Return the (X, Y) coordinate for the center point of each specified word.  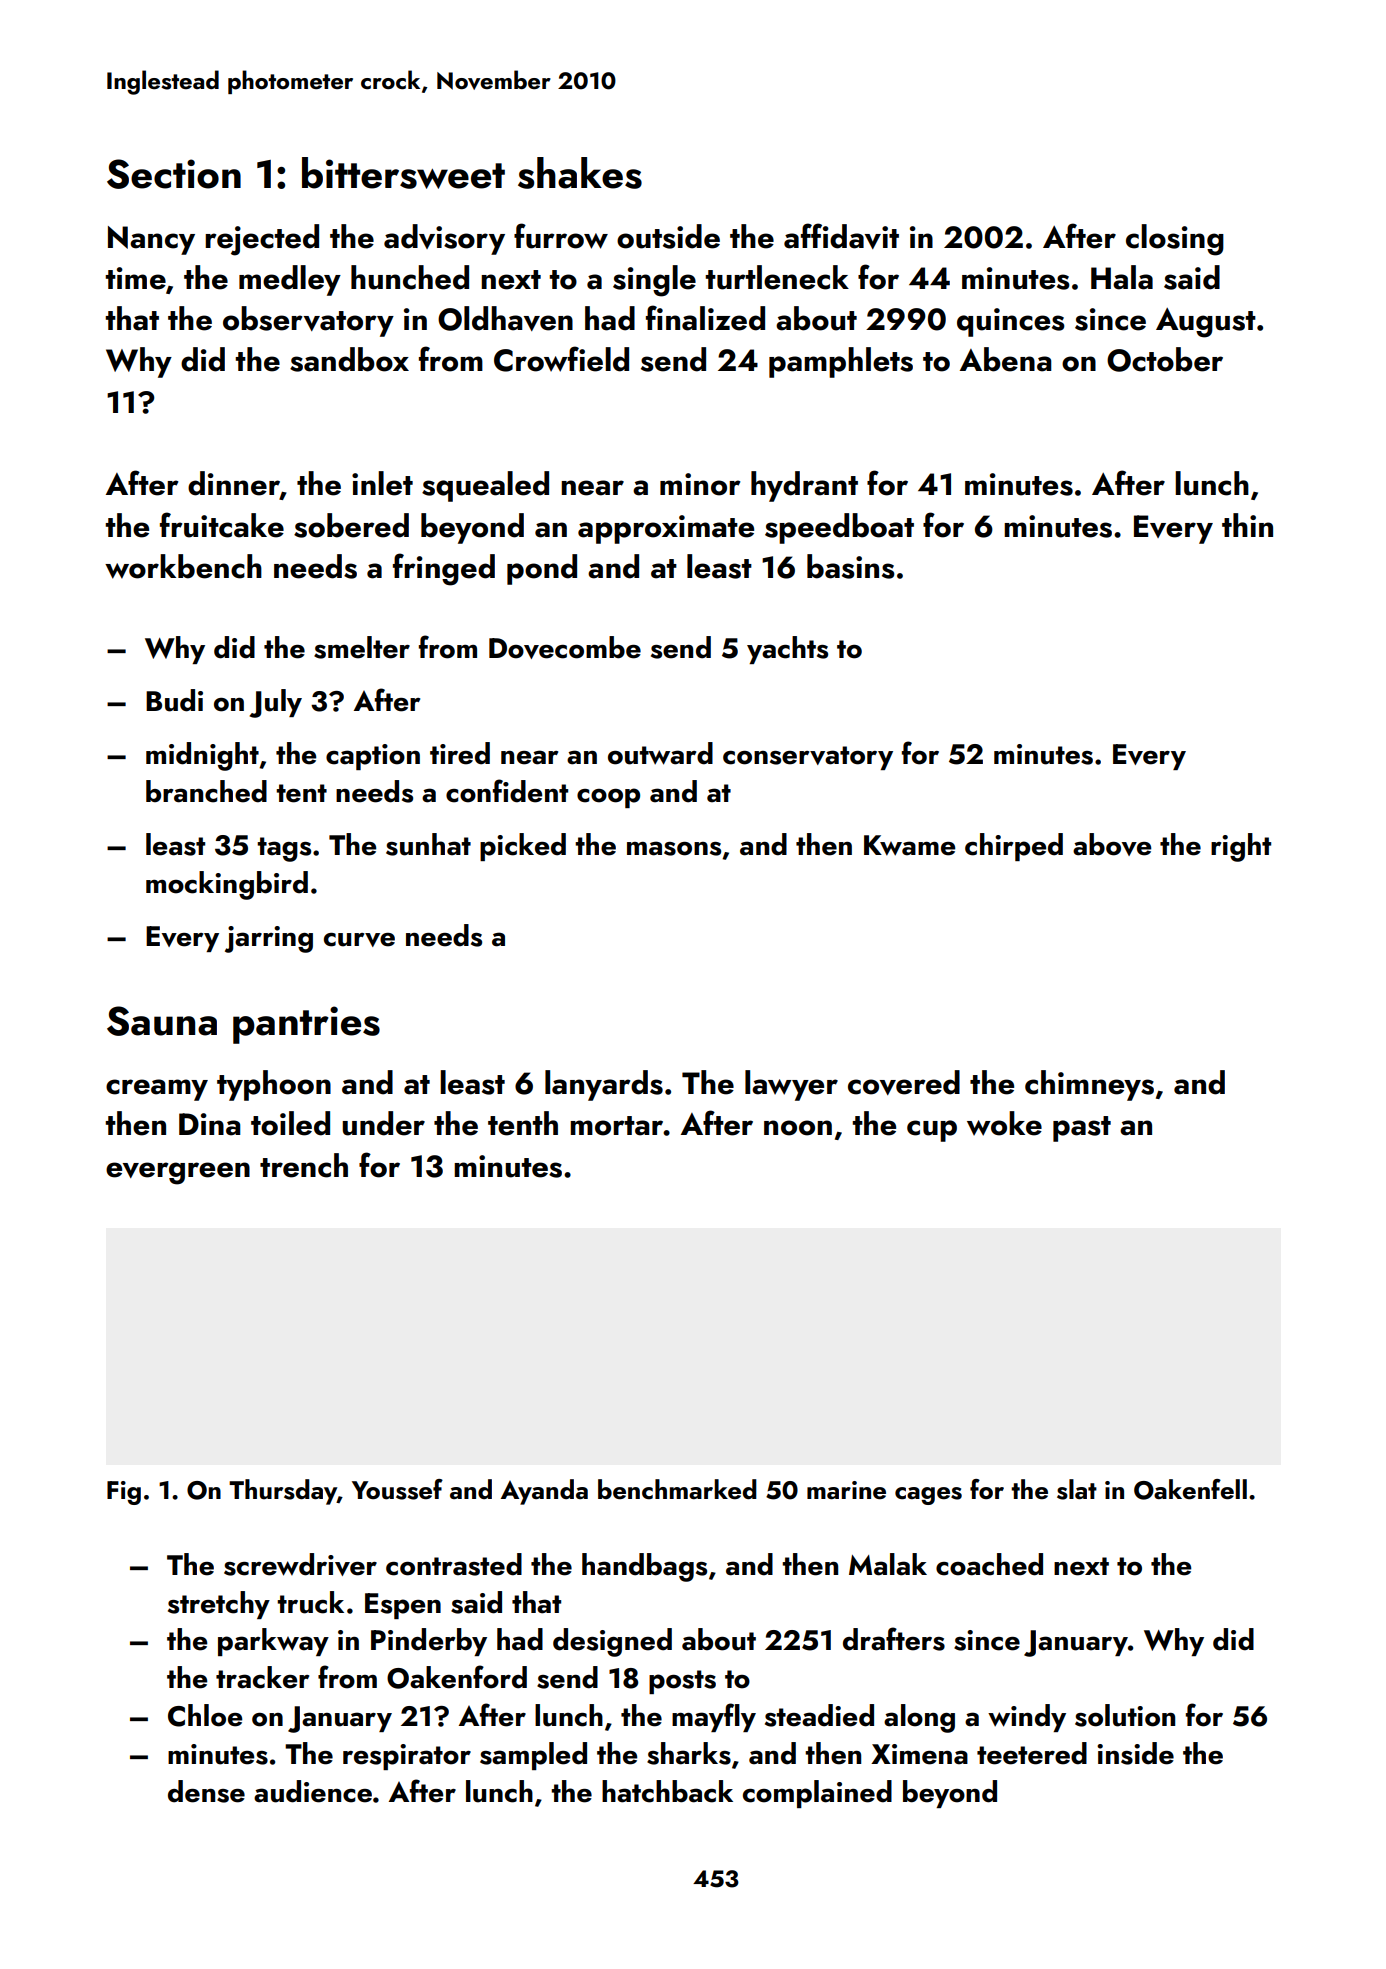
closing (1175, 240)
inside (1135, 1753)
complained (817, 1794)
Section (174, 174)
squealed (485, 486)
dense (206, 1791)
